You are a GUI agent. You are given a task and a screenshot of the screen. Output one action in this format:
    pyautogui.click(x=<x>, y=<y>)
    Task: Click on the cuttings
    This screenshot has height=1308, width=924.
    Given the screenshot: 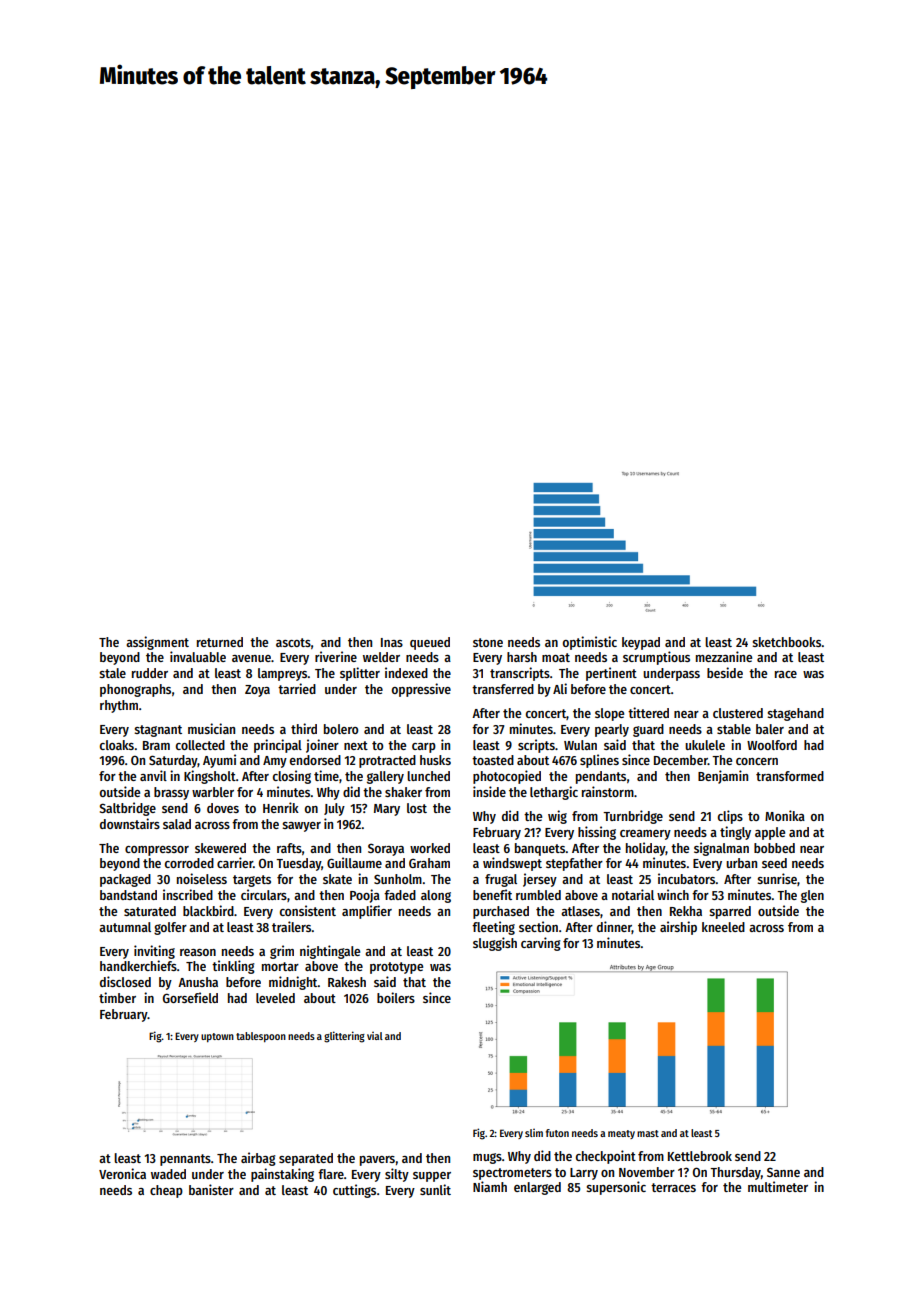 What is the action you would take?
    pyautogui.click(x=354, y=1191)
